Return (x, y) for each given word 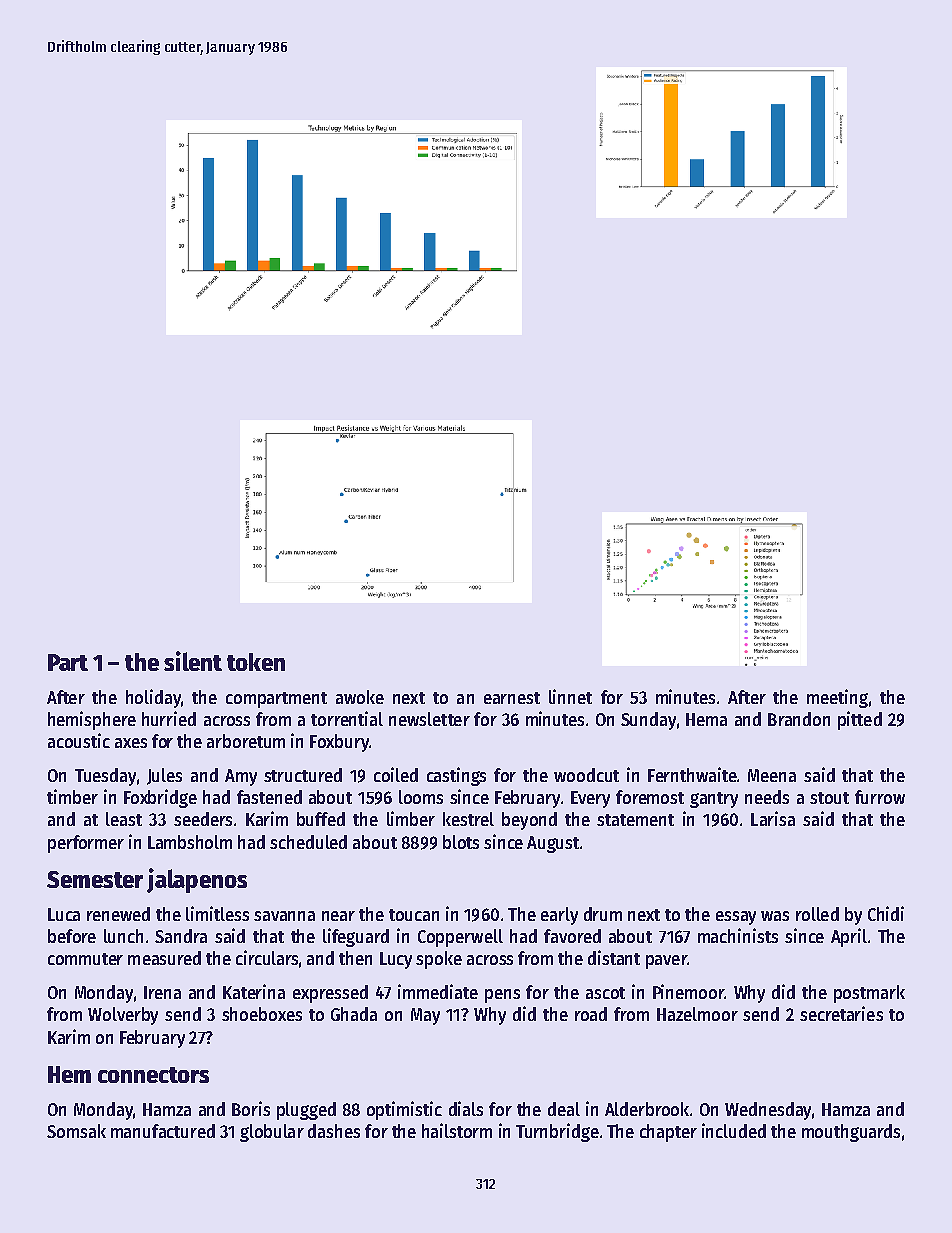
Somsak (76, 1131)
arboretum (246, 741)
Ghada (354, 1014)
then (355, 958)
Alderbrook (647, 1109)
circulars (267, 957)
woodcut (586, 775)
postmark (869, 994)
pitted (860, 720)
